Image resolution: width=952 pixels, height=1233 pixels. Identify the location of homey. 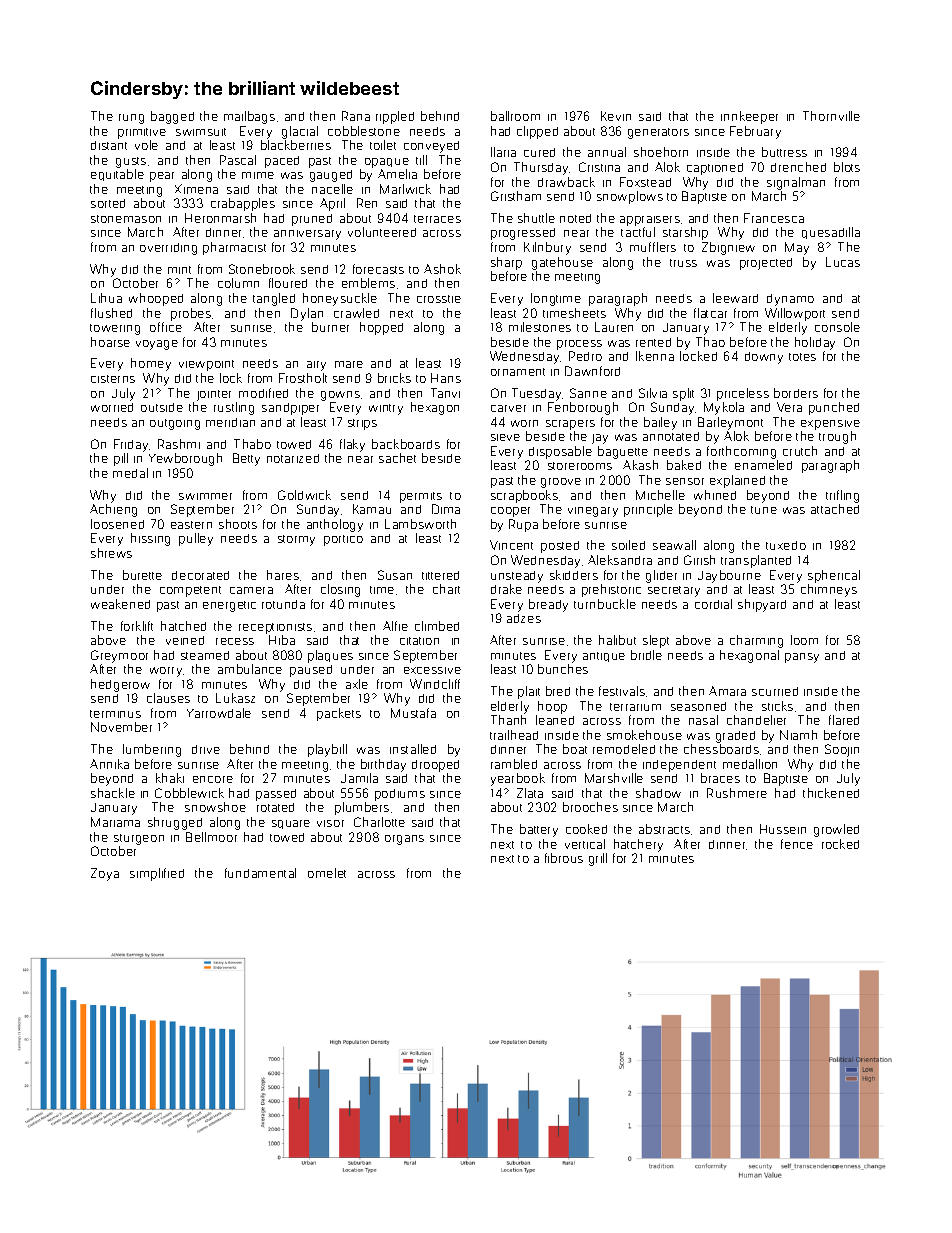
(151, 364).
